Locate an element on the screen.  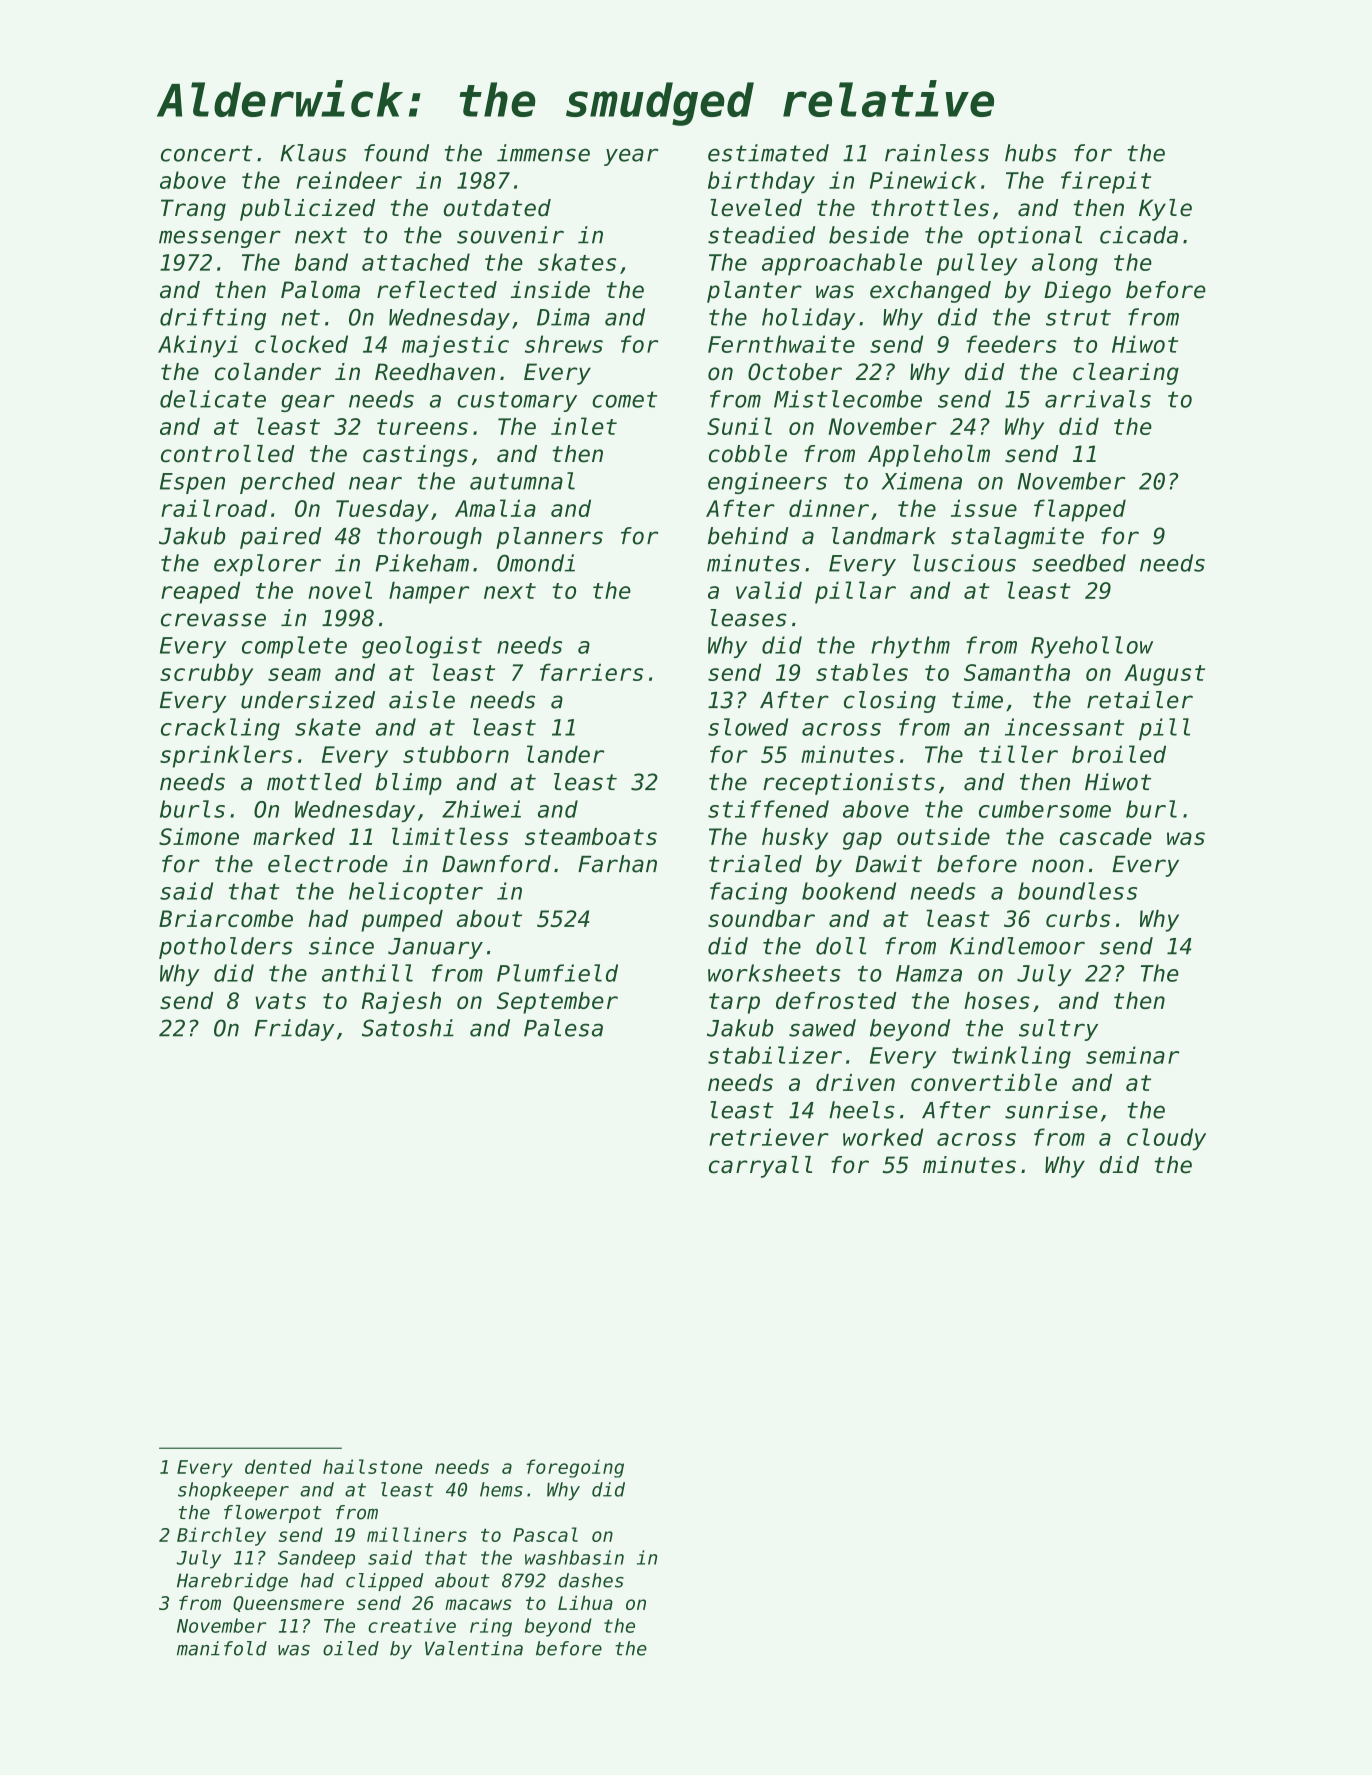
Farhan is located at coordinates (617, 864).
